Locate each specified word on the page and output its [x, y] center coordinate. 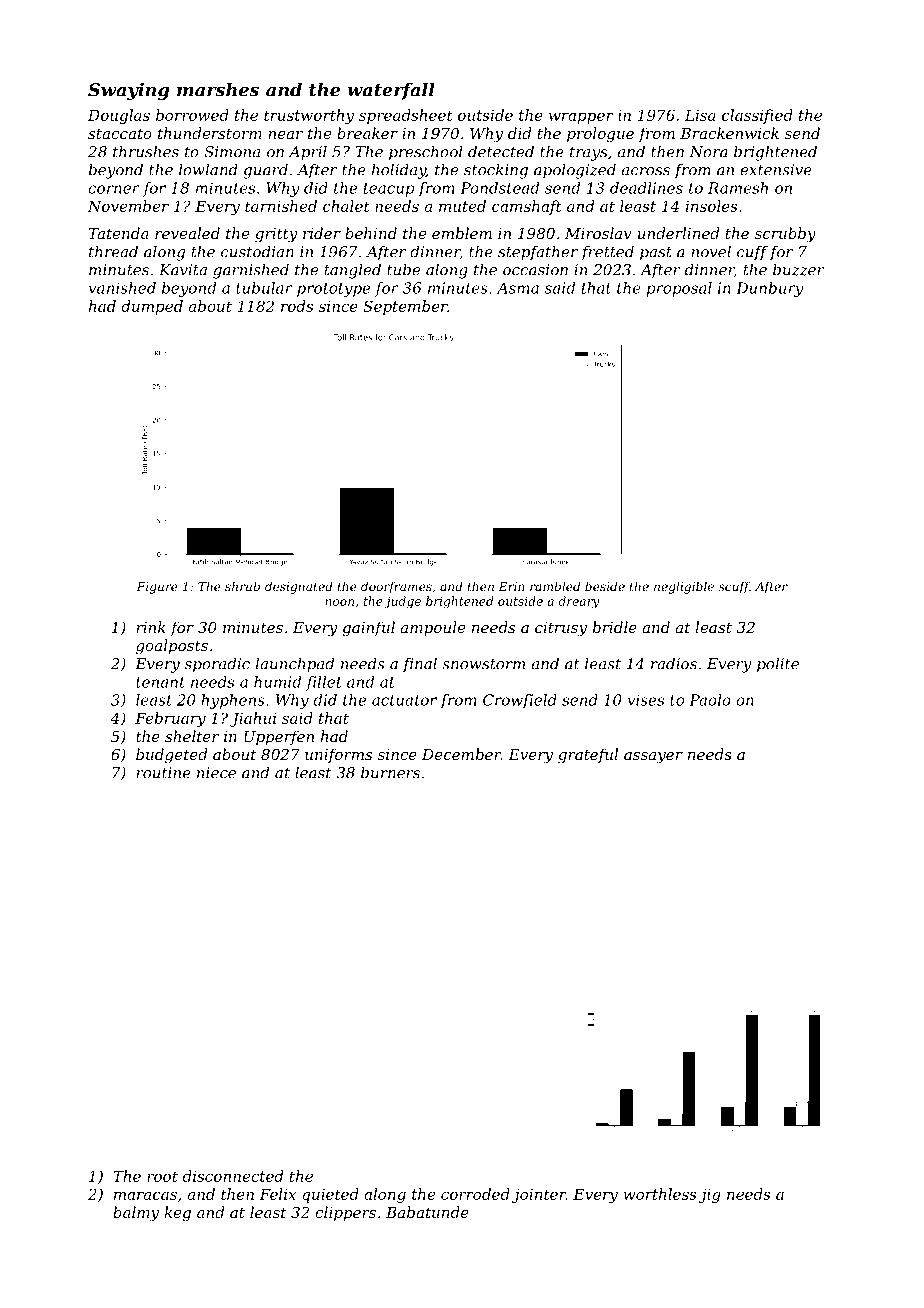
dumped [152, 307]
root [162, 1176]
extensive [776, 170]
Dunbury [770, 289]
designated [299, 587]
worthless [660, 1194]
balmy [136, 1214]
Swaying [128, 91]
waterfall [391, 91]
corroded [475, 1194]
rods [297, 306]
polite [778, 665]
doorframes [396, 587]
